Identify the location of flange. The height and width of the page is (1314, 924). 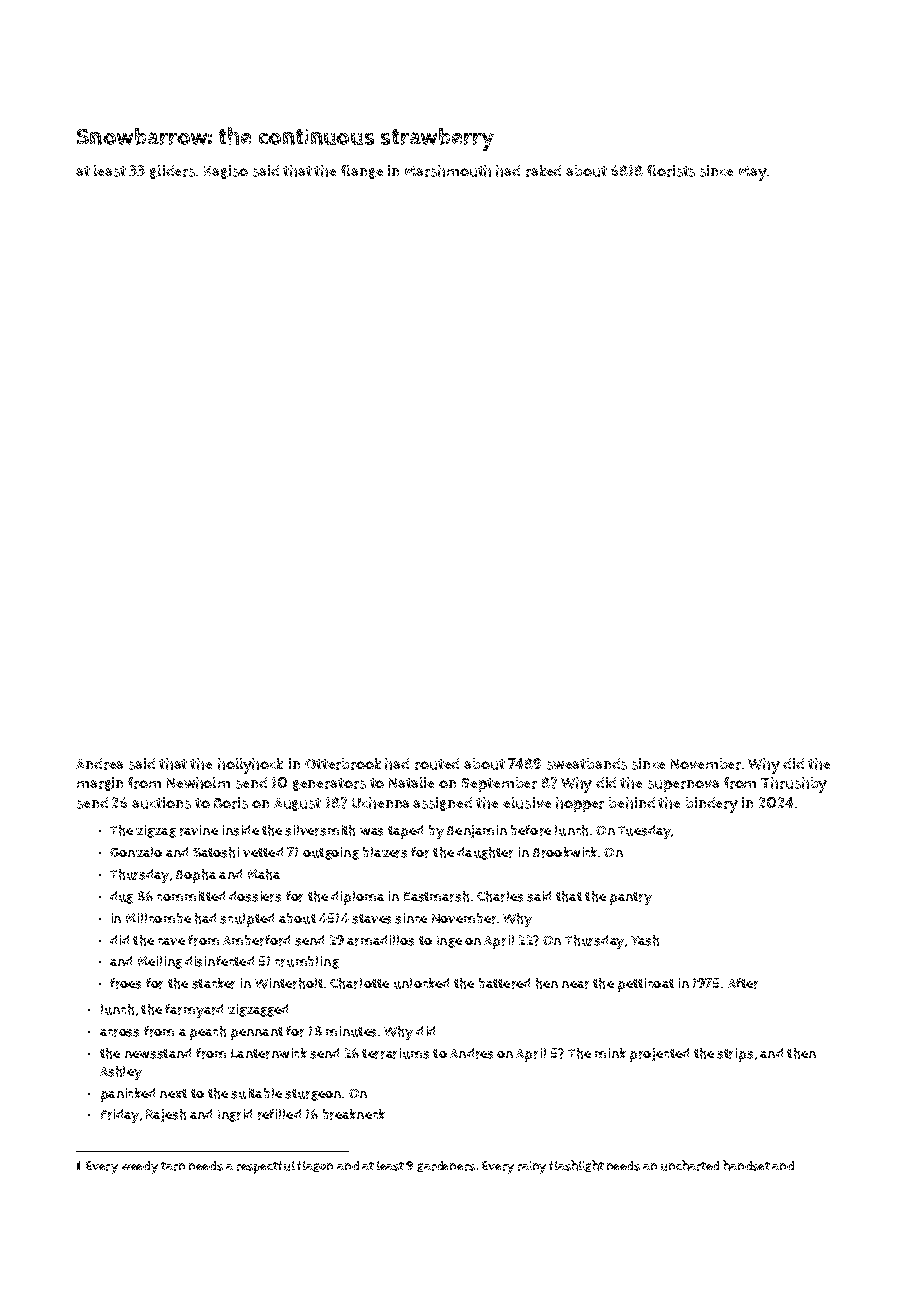
(362, 172).
